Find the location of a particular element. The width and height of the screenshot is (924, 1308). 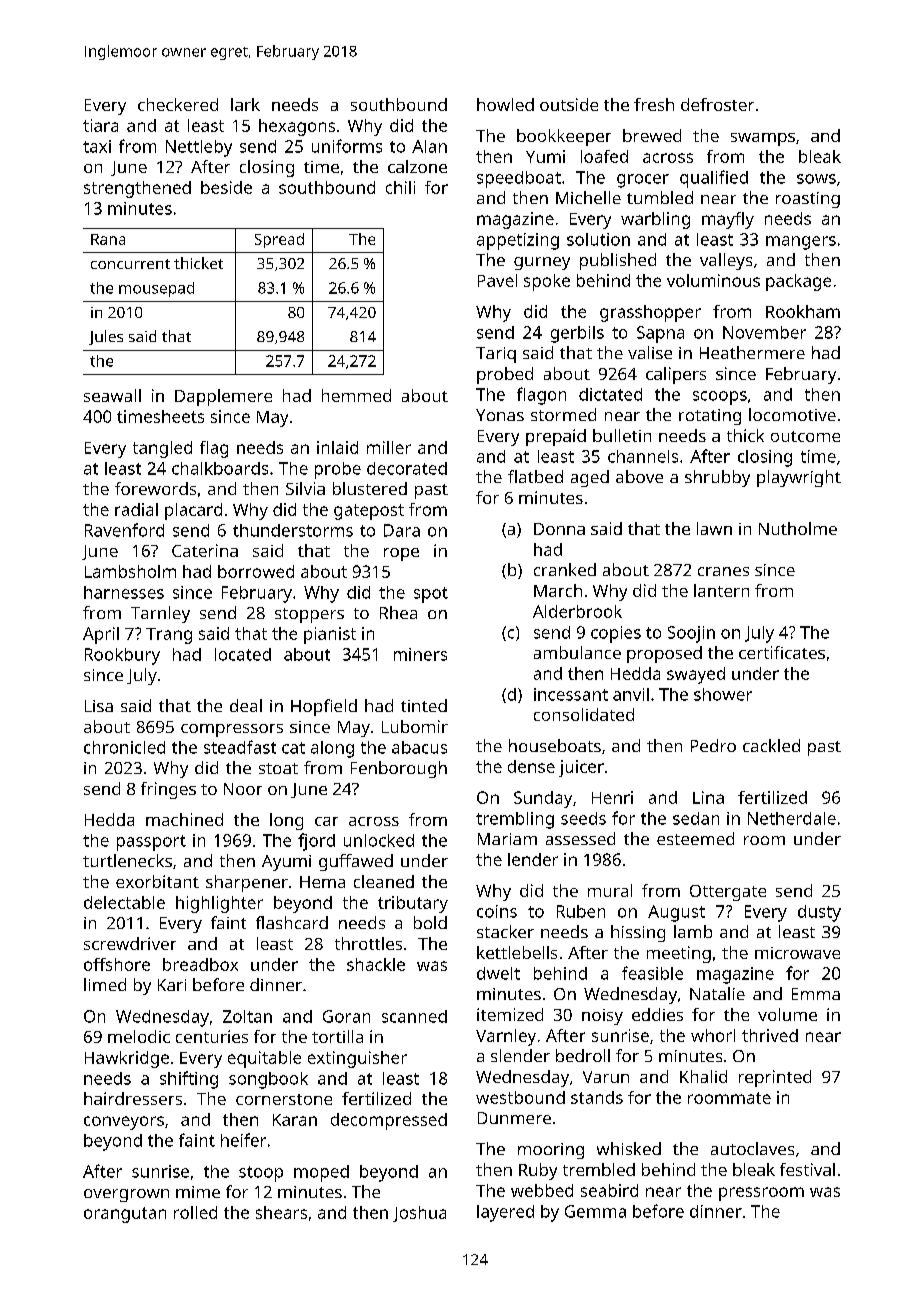

breadbox is located at coordinates (200, 964).
